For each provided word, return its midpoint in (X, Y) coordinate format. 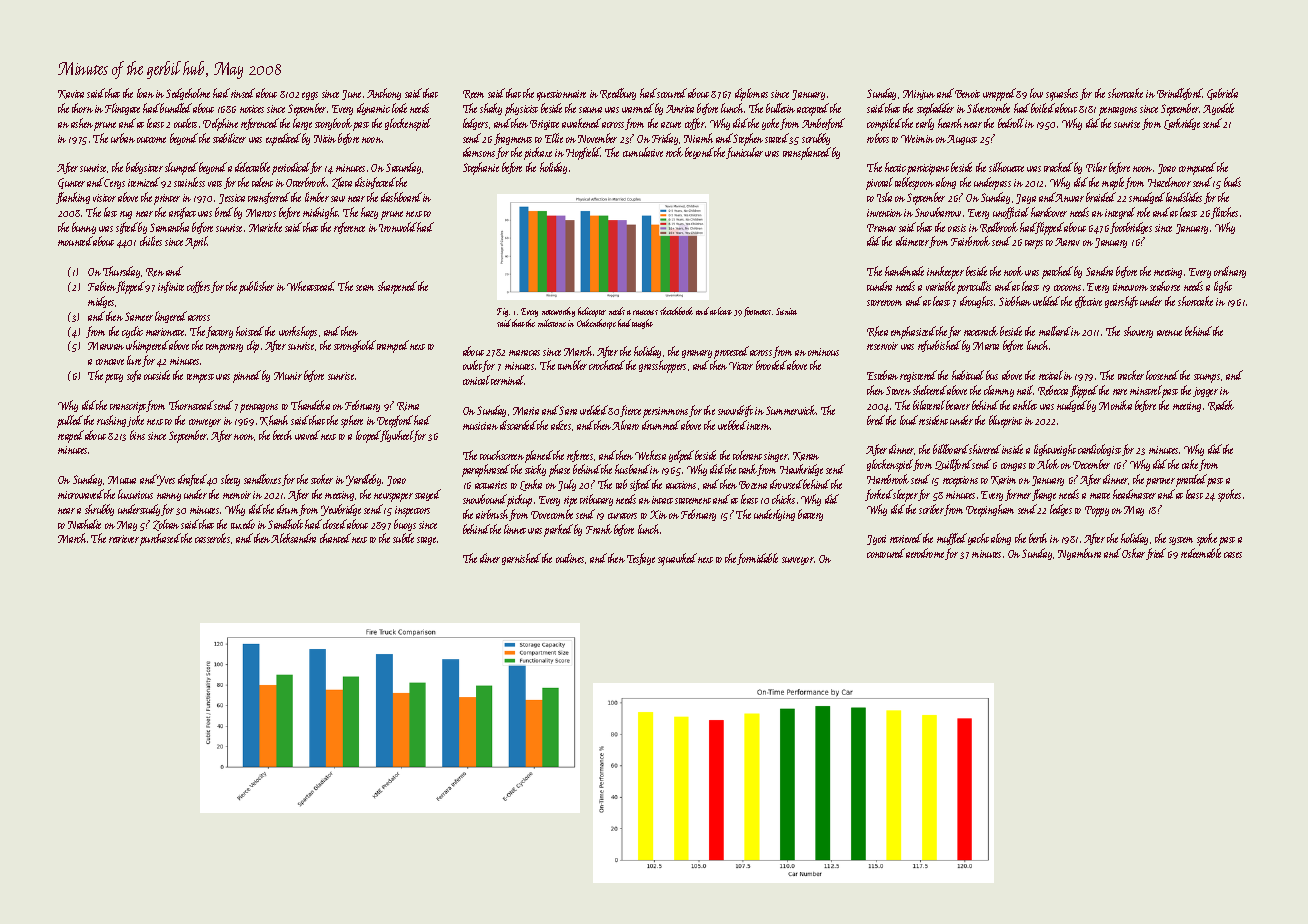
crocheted (607, 365)
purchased (160, 539)
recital (1051, 375)
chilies (151, 241)
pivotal (879, 183)
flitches (1224, 213)
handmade (904, 271)
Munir (288, 376)
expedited (283, 139)
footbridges (1131, 228)
